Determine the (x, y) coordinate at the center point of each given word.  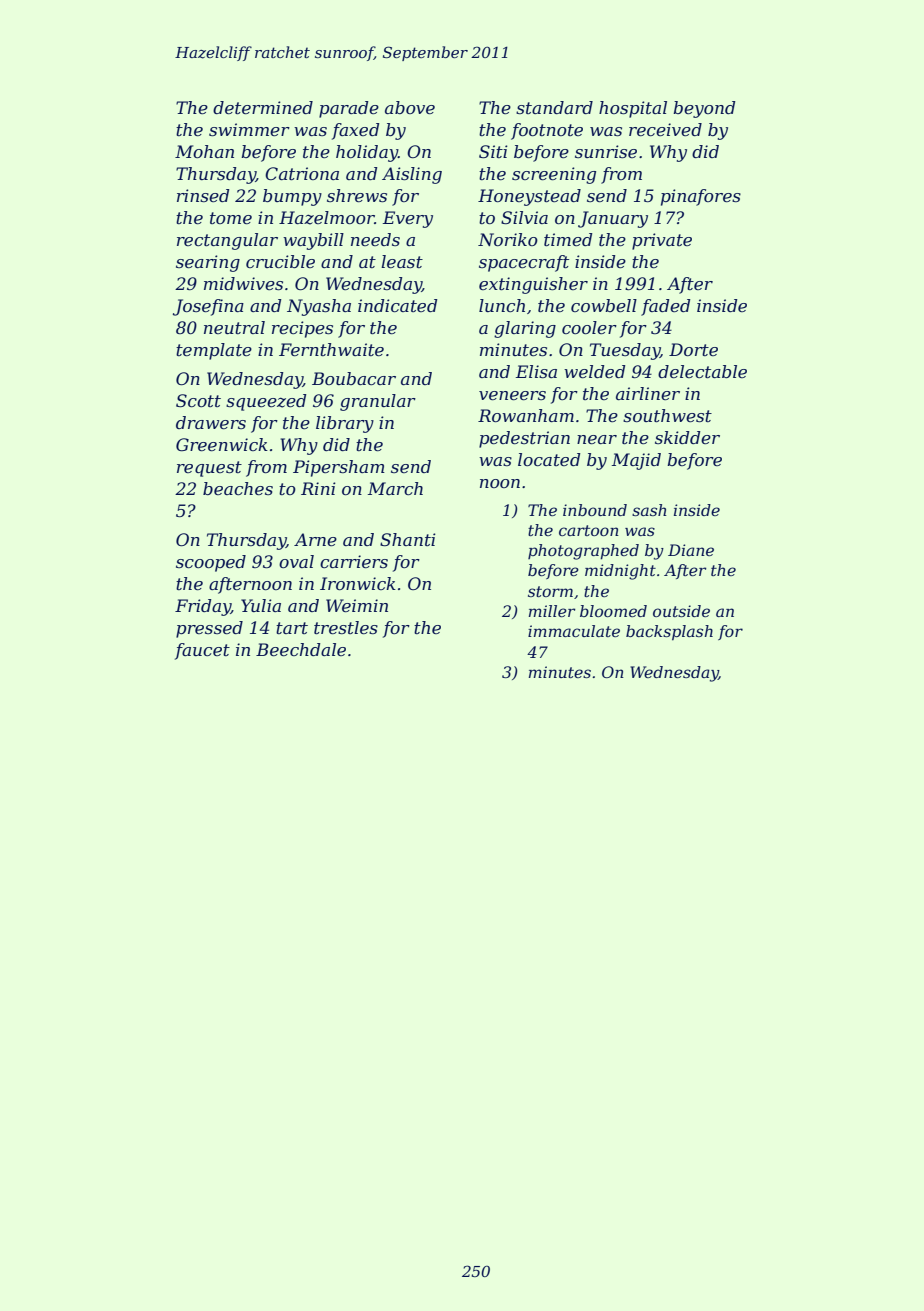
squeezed (266, 402)
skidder (687, 437)
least (402, 261)
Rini (318, 488)
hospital (633, 109)
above (410, 107)
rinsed (203, 195)
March (395, 488)
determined (263, 107)
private (662, 241)
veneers (512, 395)
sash (649, 510)
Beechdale (301, 649)
